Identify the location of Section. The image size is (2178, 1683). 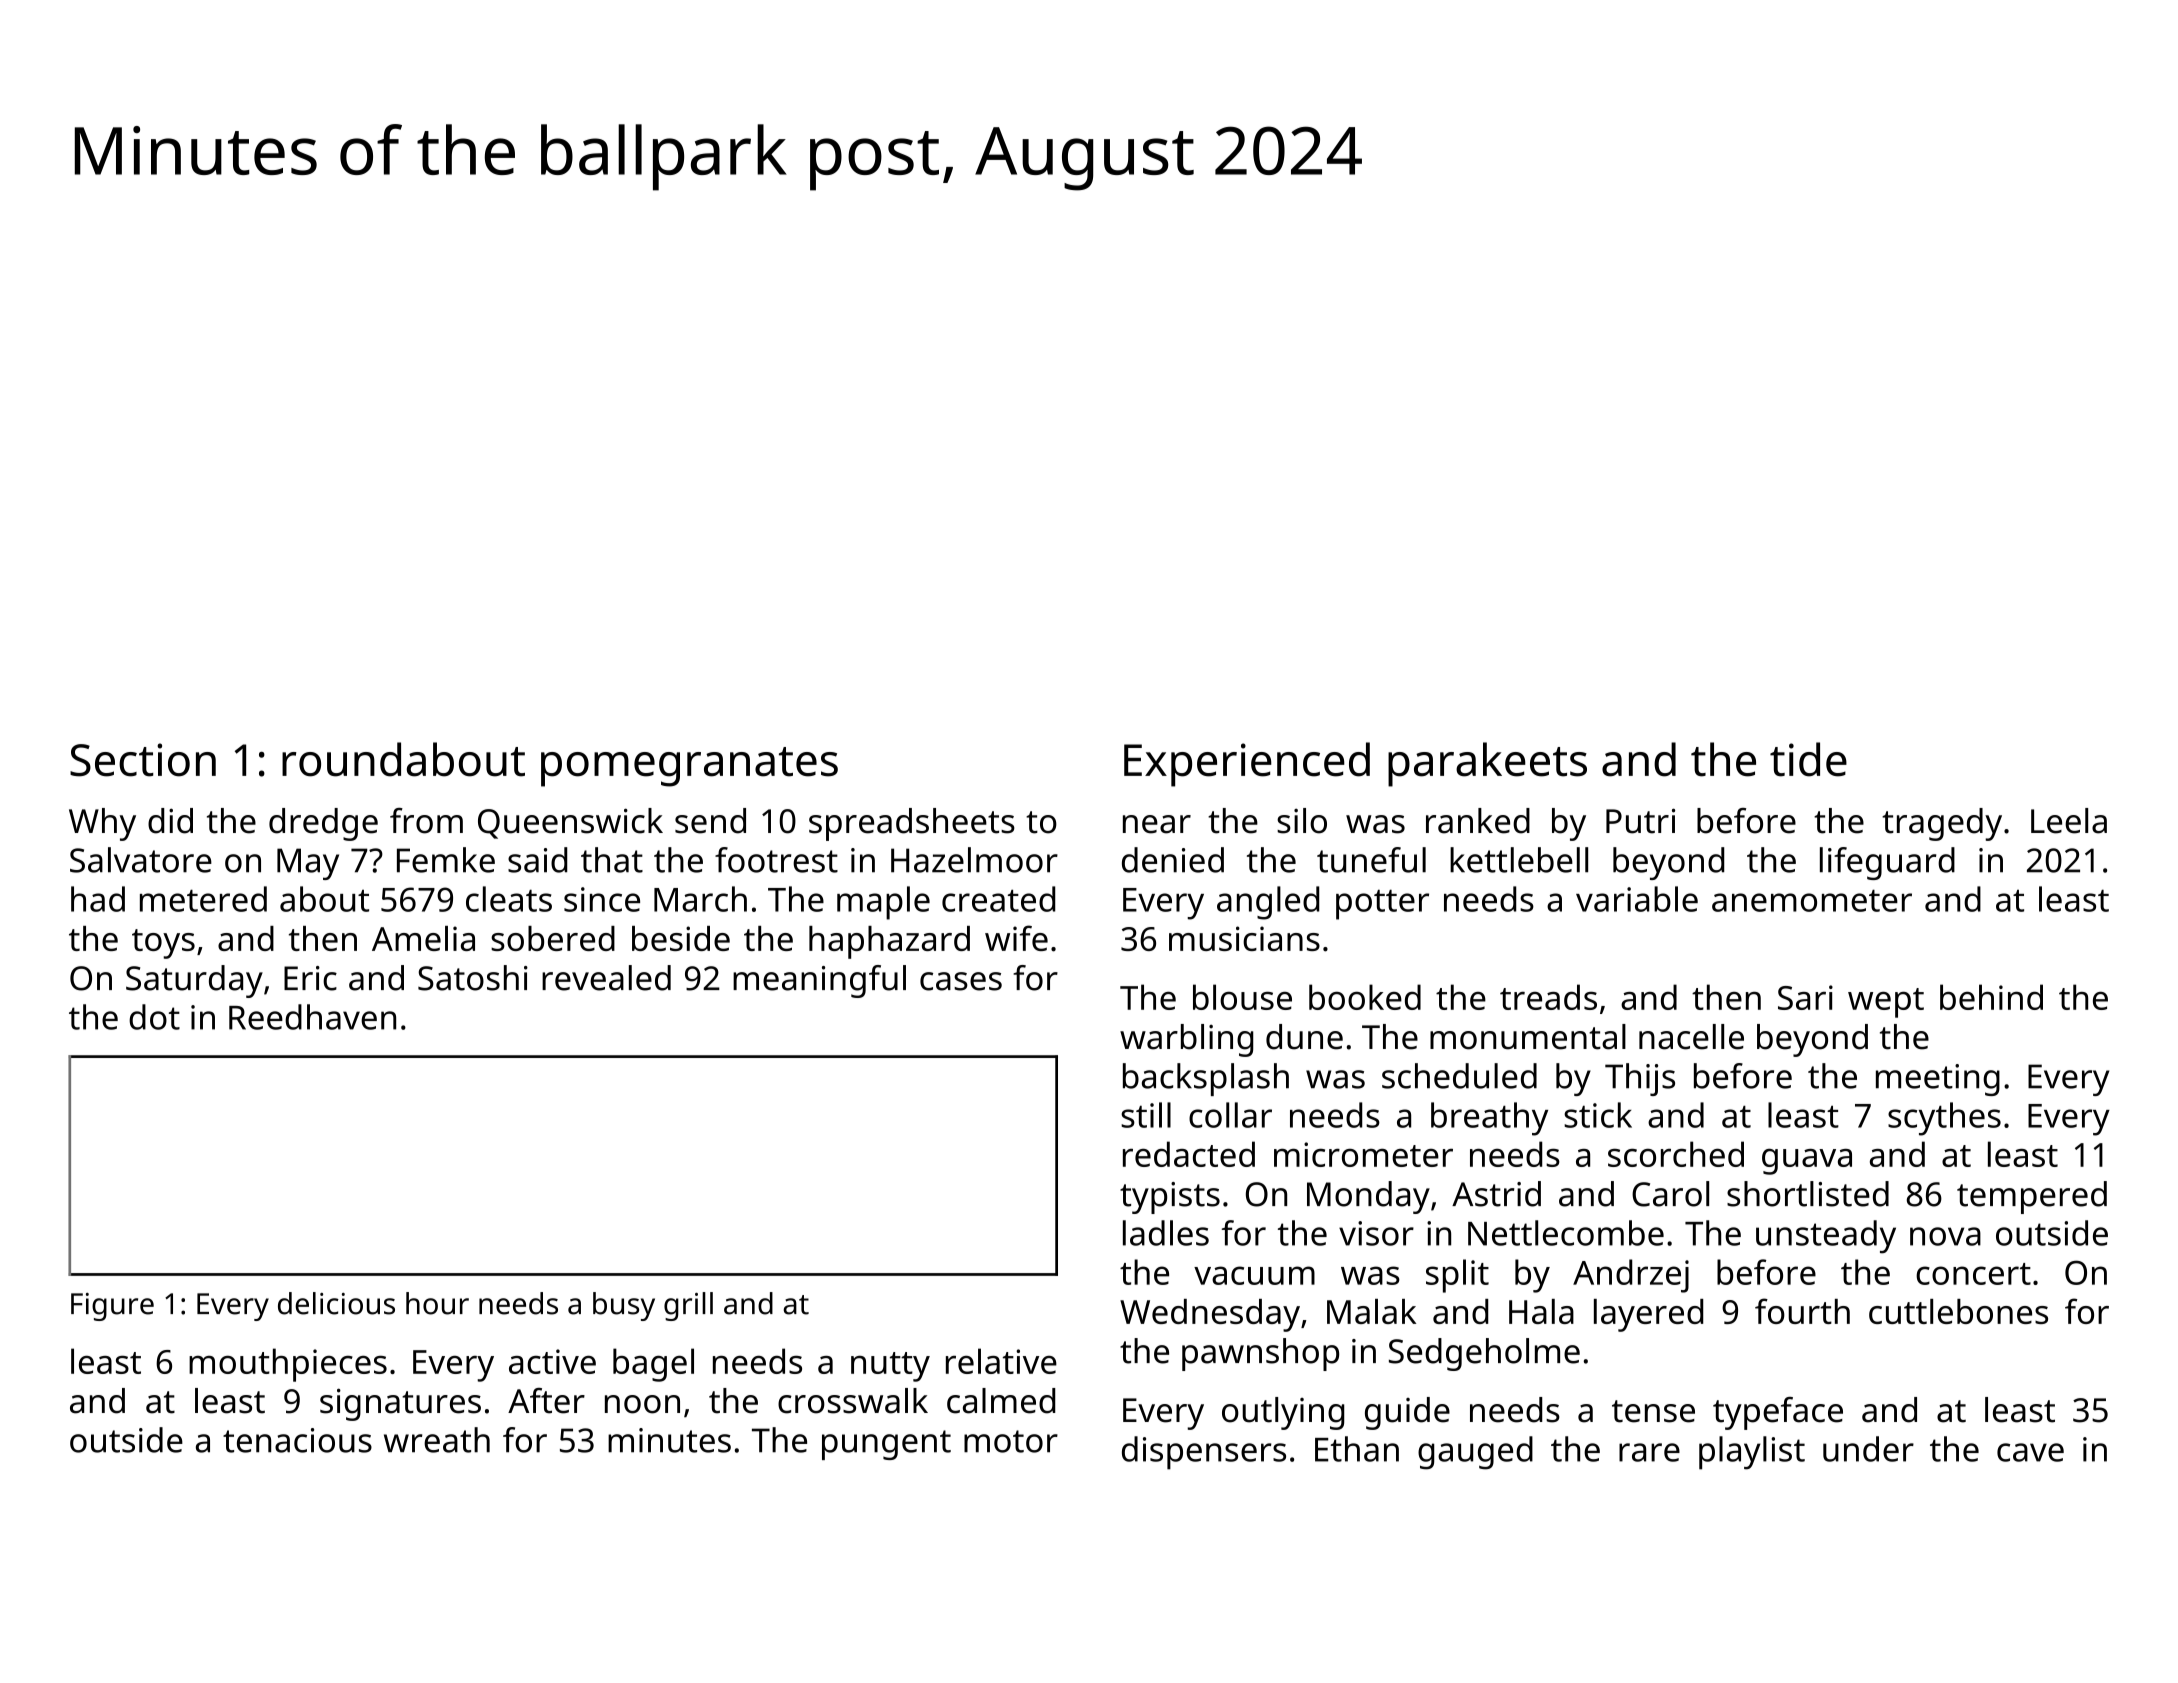
(143, 760).
